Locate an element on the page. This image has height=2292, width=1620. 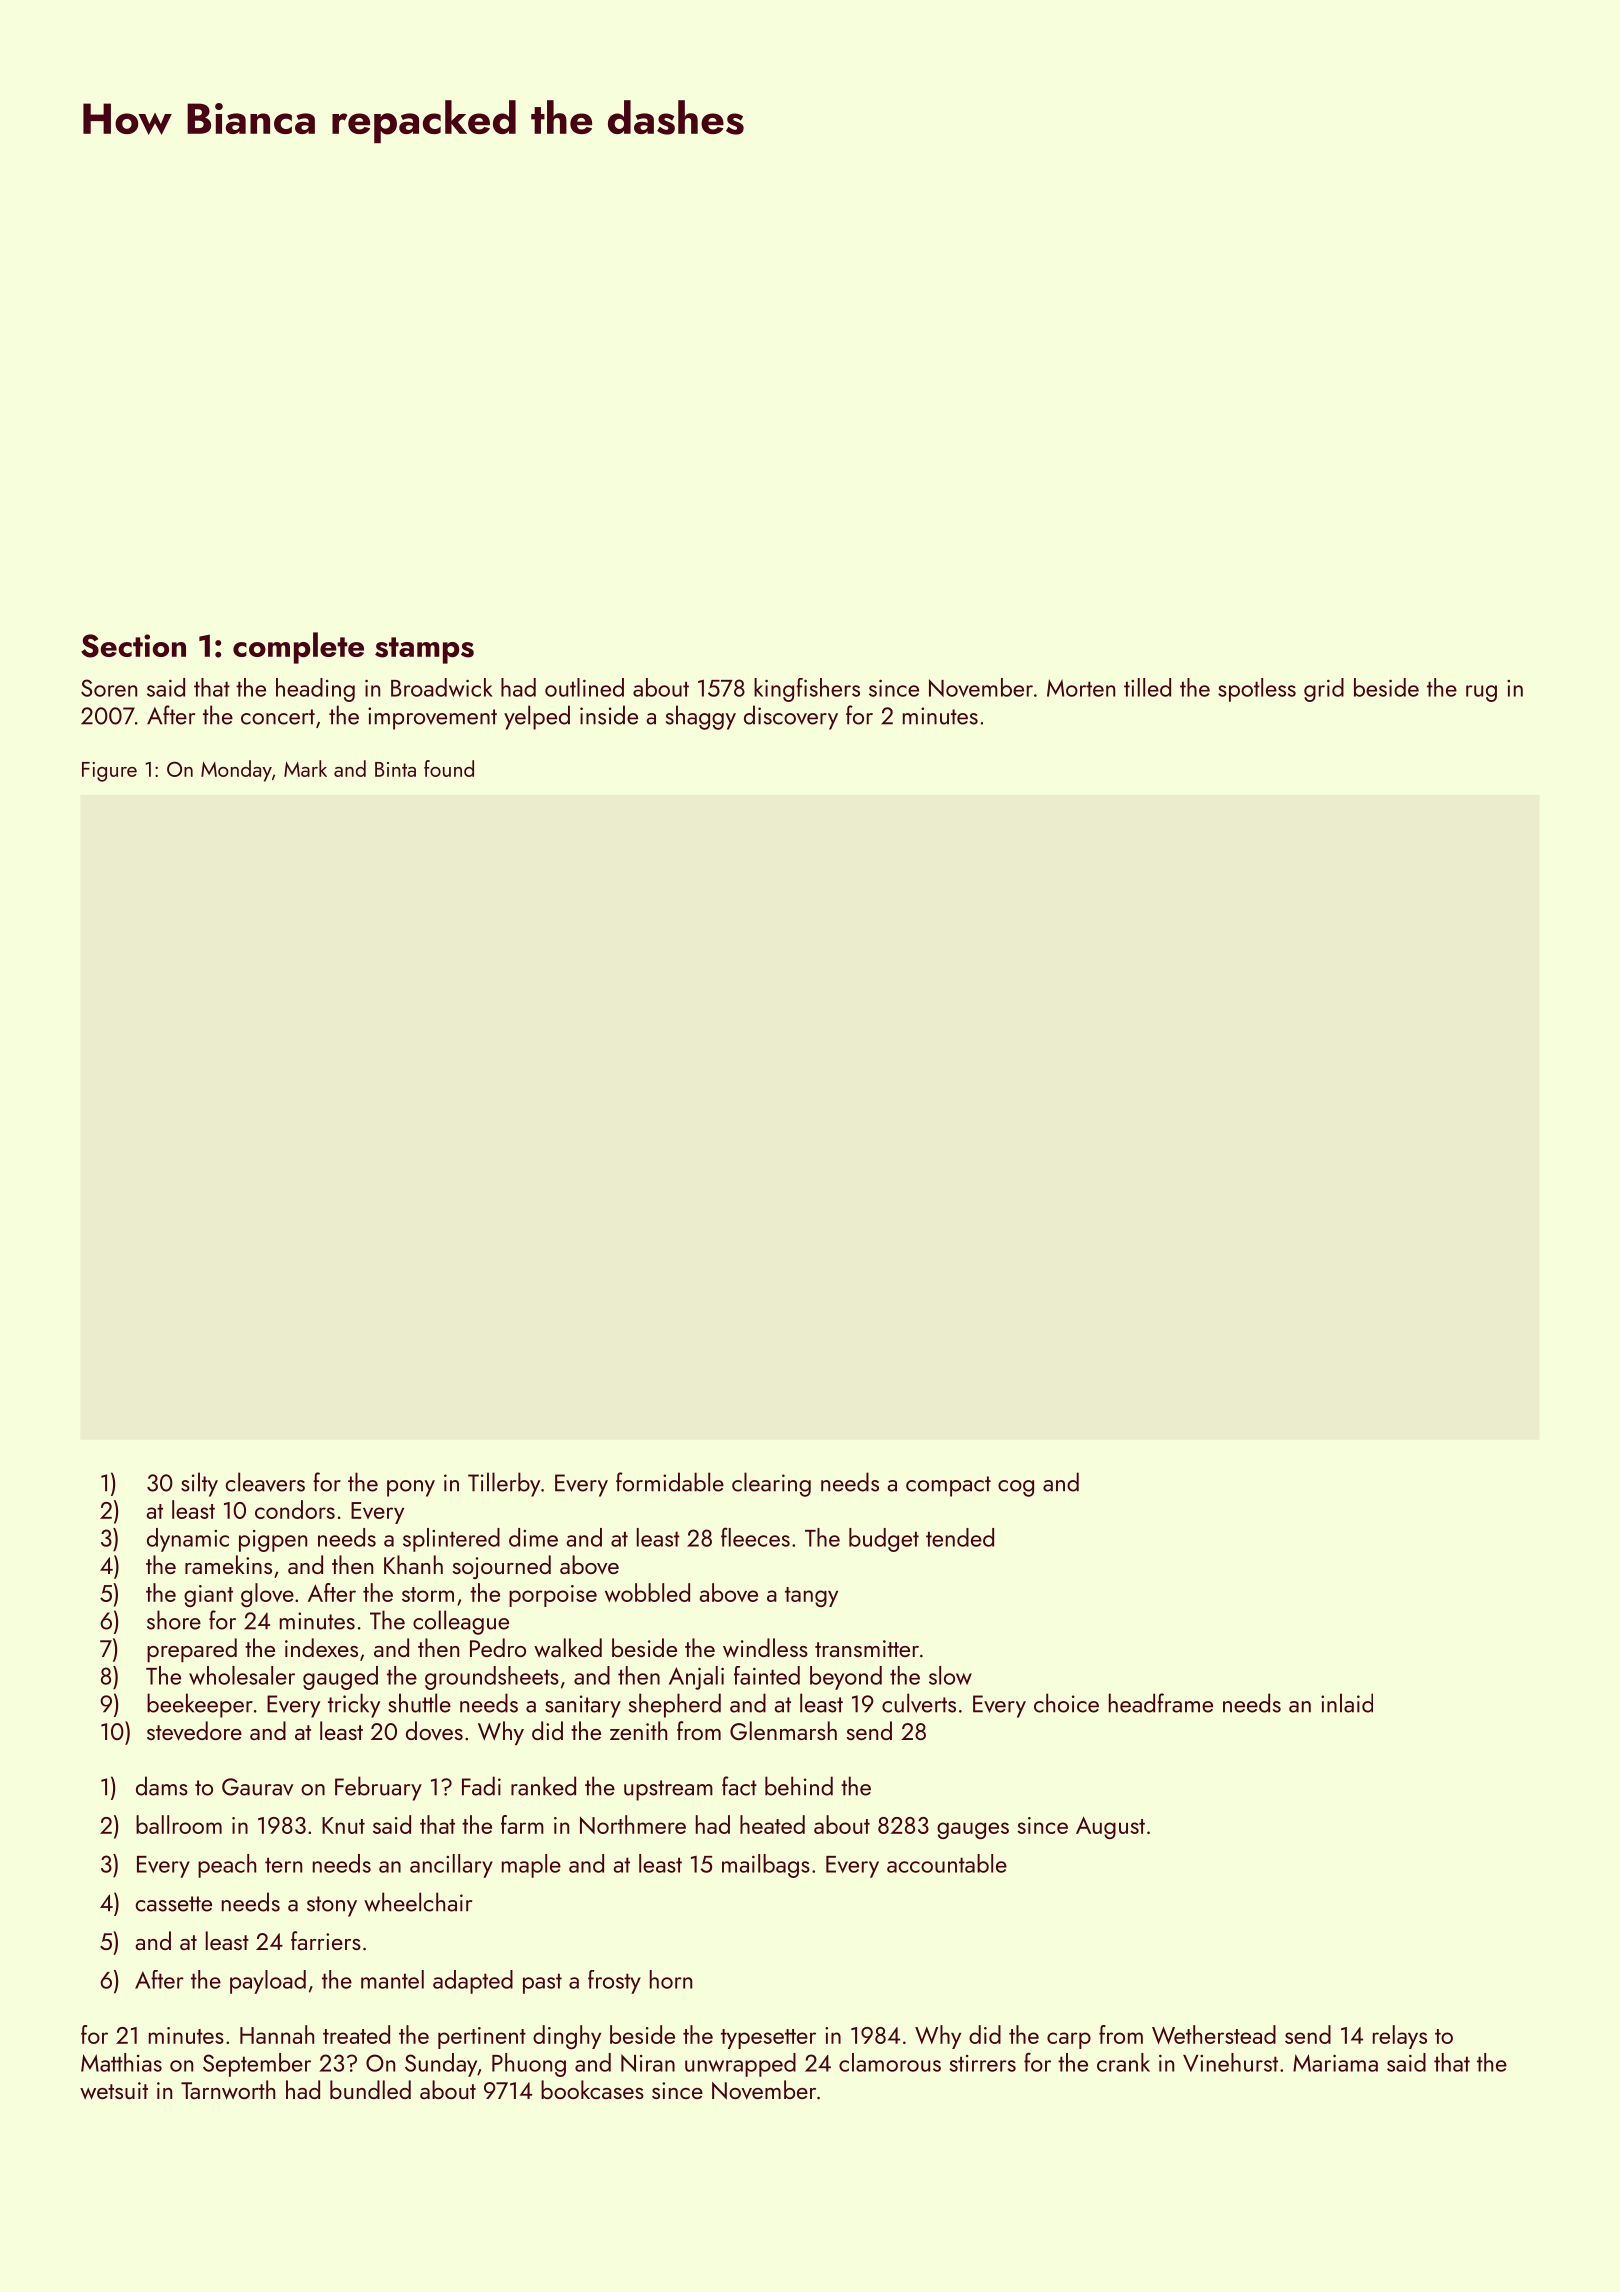
clamorous is located at coordinates (890, 2062).
